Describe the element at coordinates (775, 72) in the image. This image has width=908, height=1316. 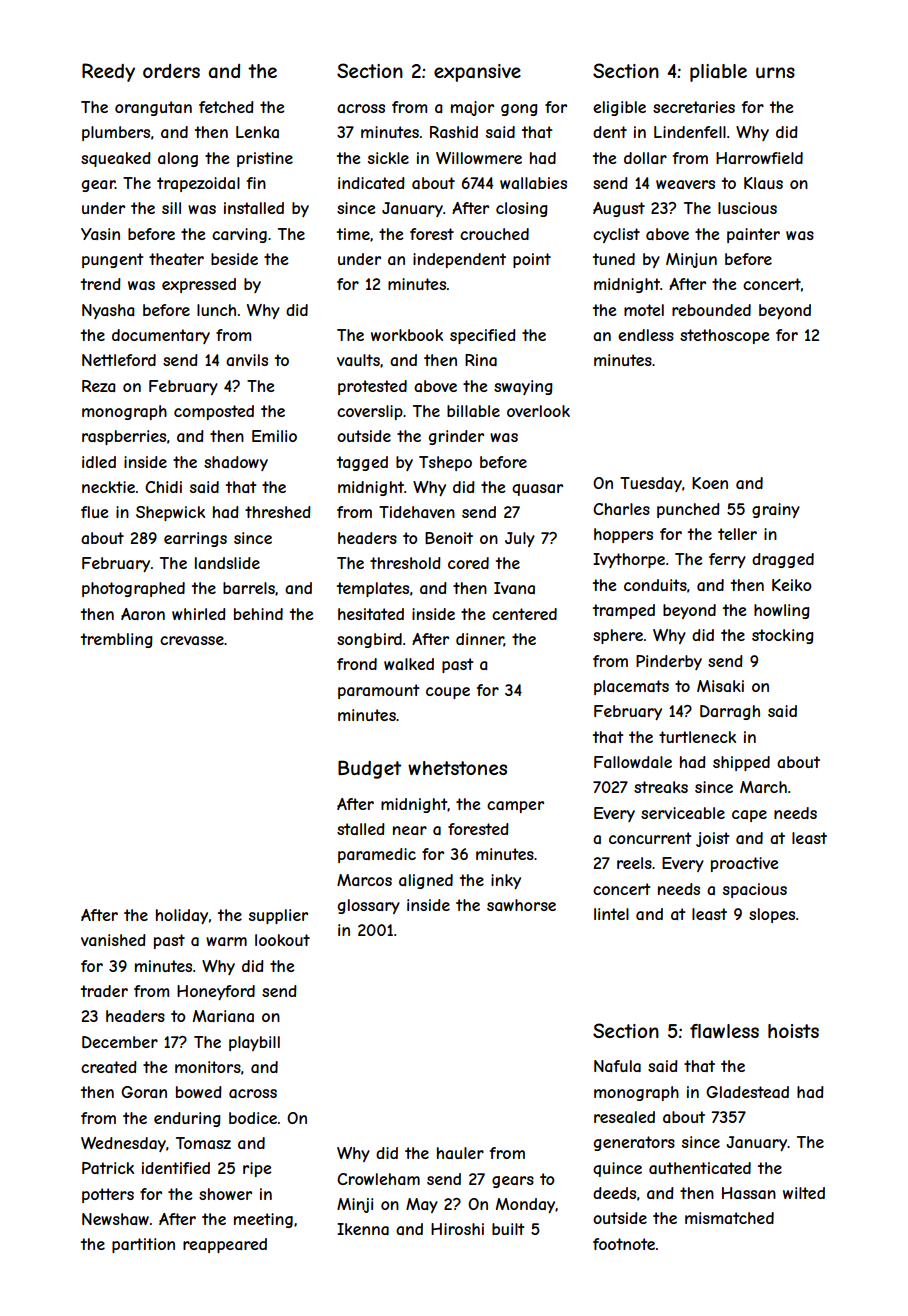
I see `urns` at that location.
